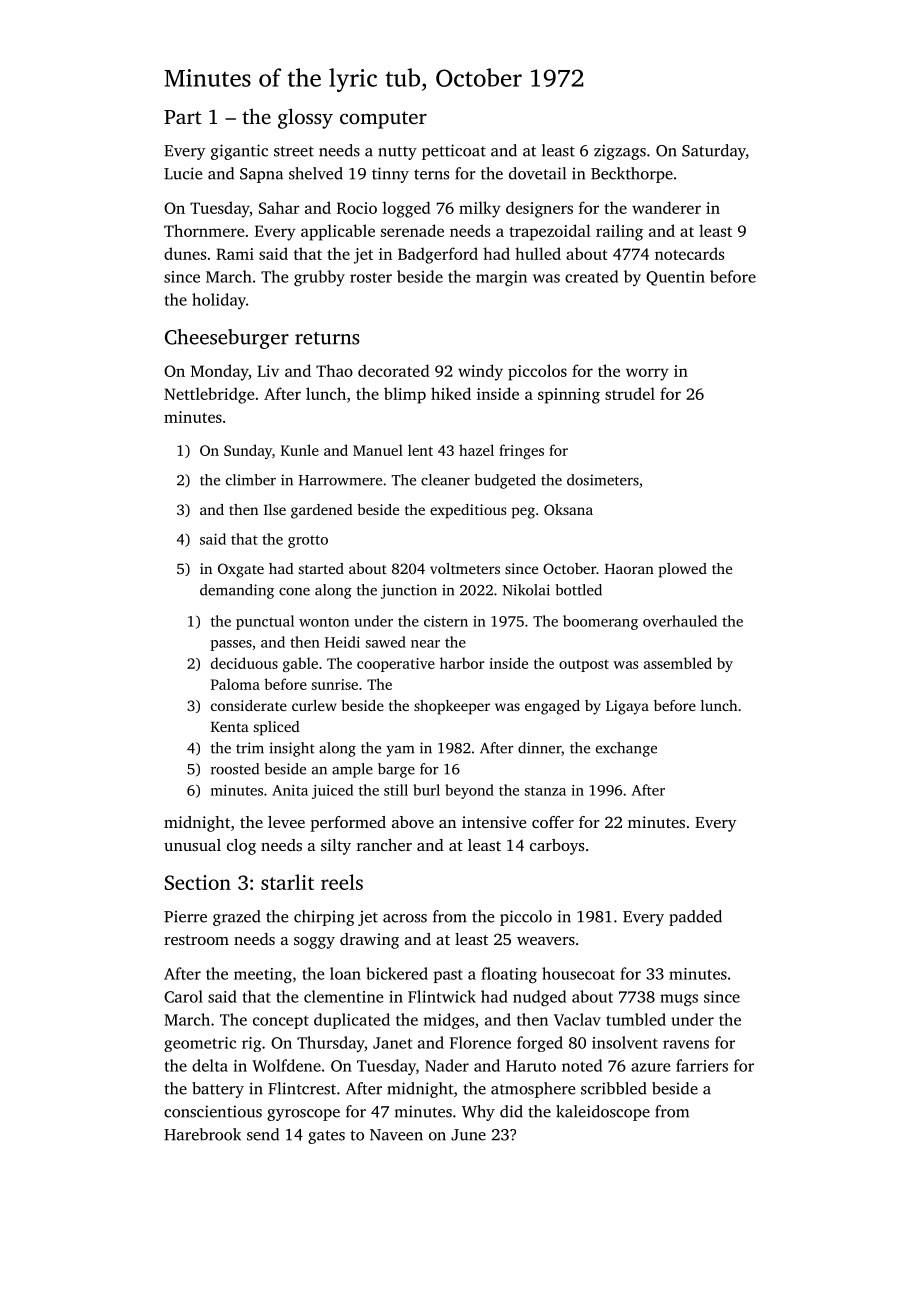 Image resolution: width=924 pixels, height=1311 pixels. I want to click on soggy, so click(314, 943).
